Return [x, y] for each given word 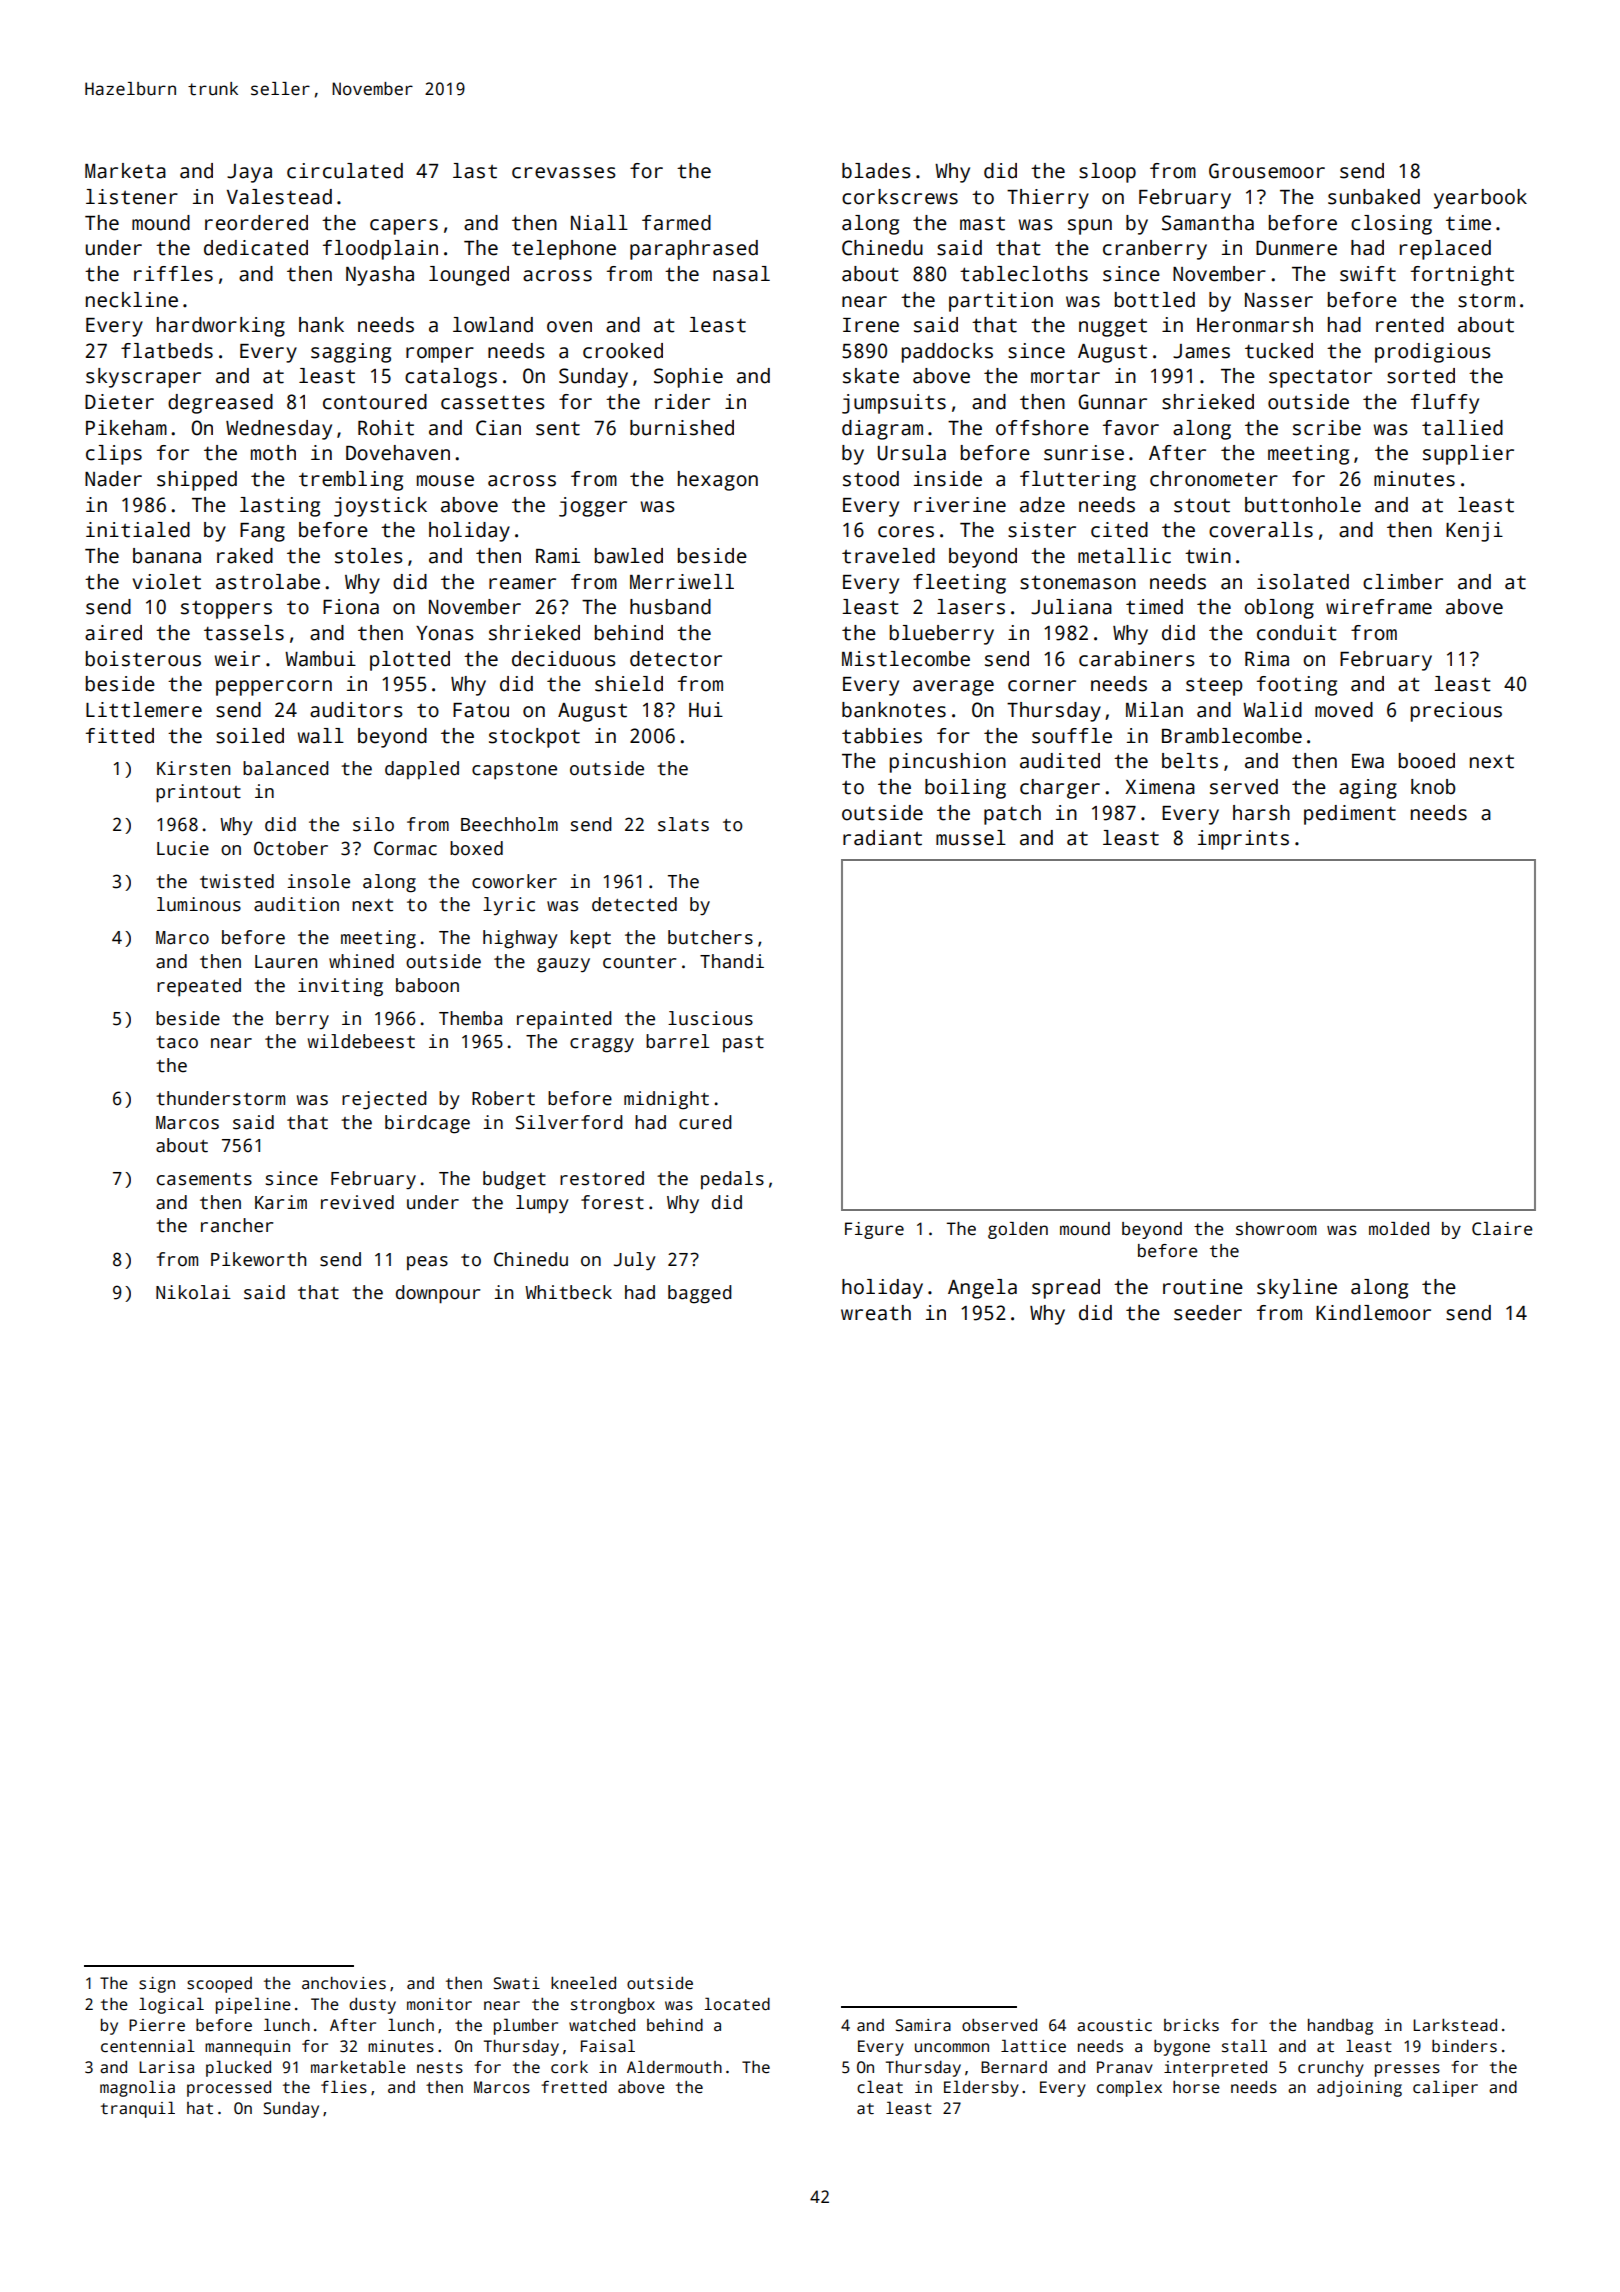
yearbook [1480, 199]
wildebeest [361, 1041]
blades [876, 171]
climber [1403, 582]
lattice [1033, 2046]
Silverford [569, 1122]
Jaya [249, 173]
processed [229, 2089]
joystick [380, 507]
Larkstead [1455, 2025]
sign [157, 1985]
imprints [1243, 840]
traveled [888, 556]
